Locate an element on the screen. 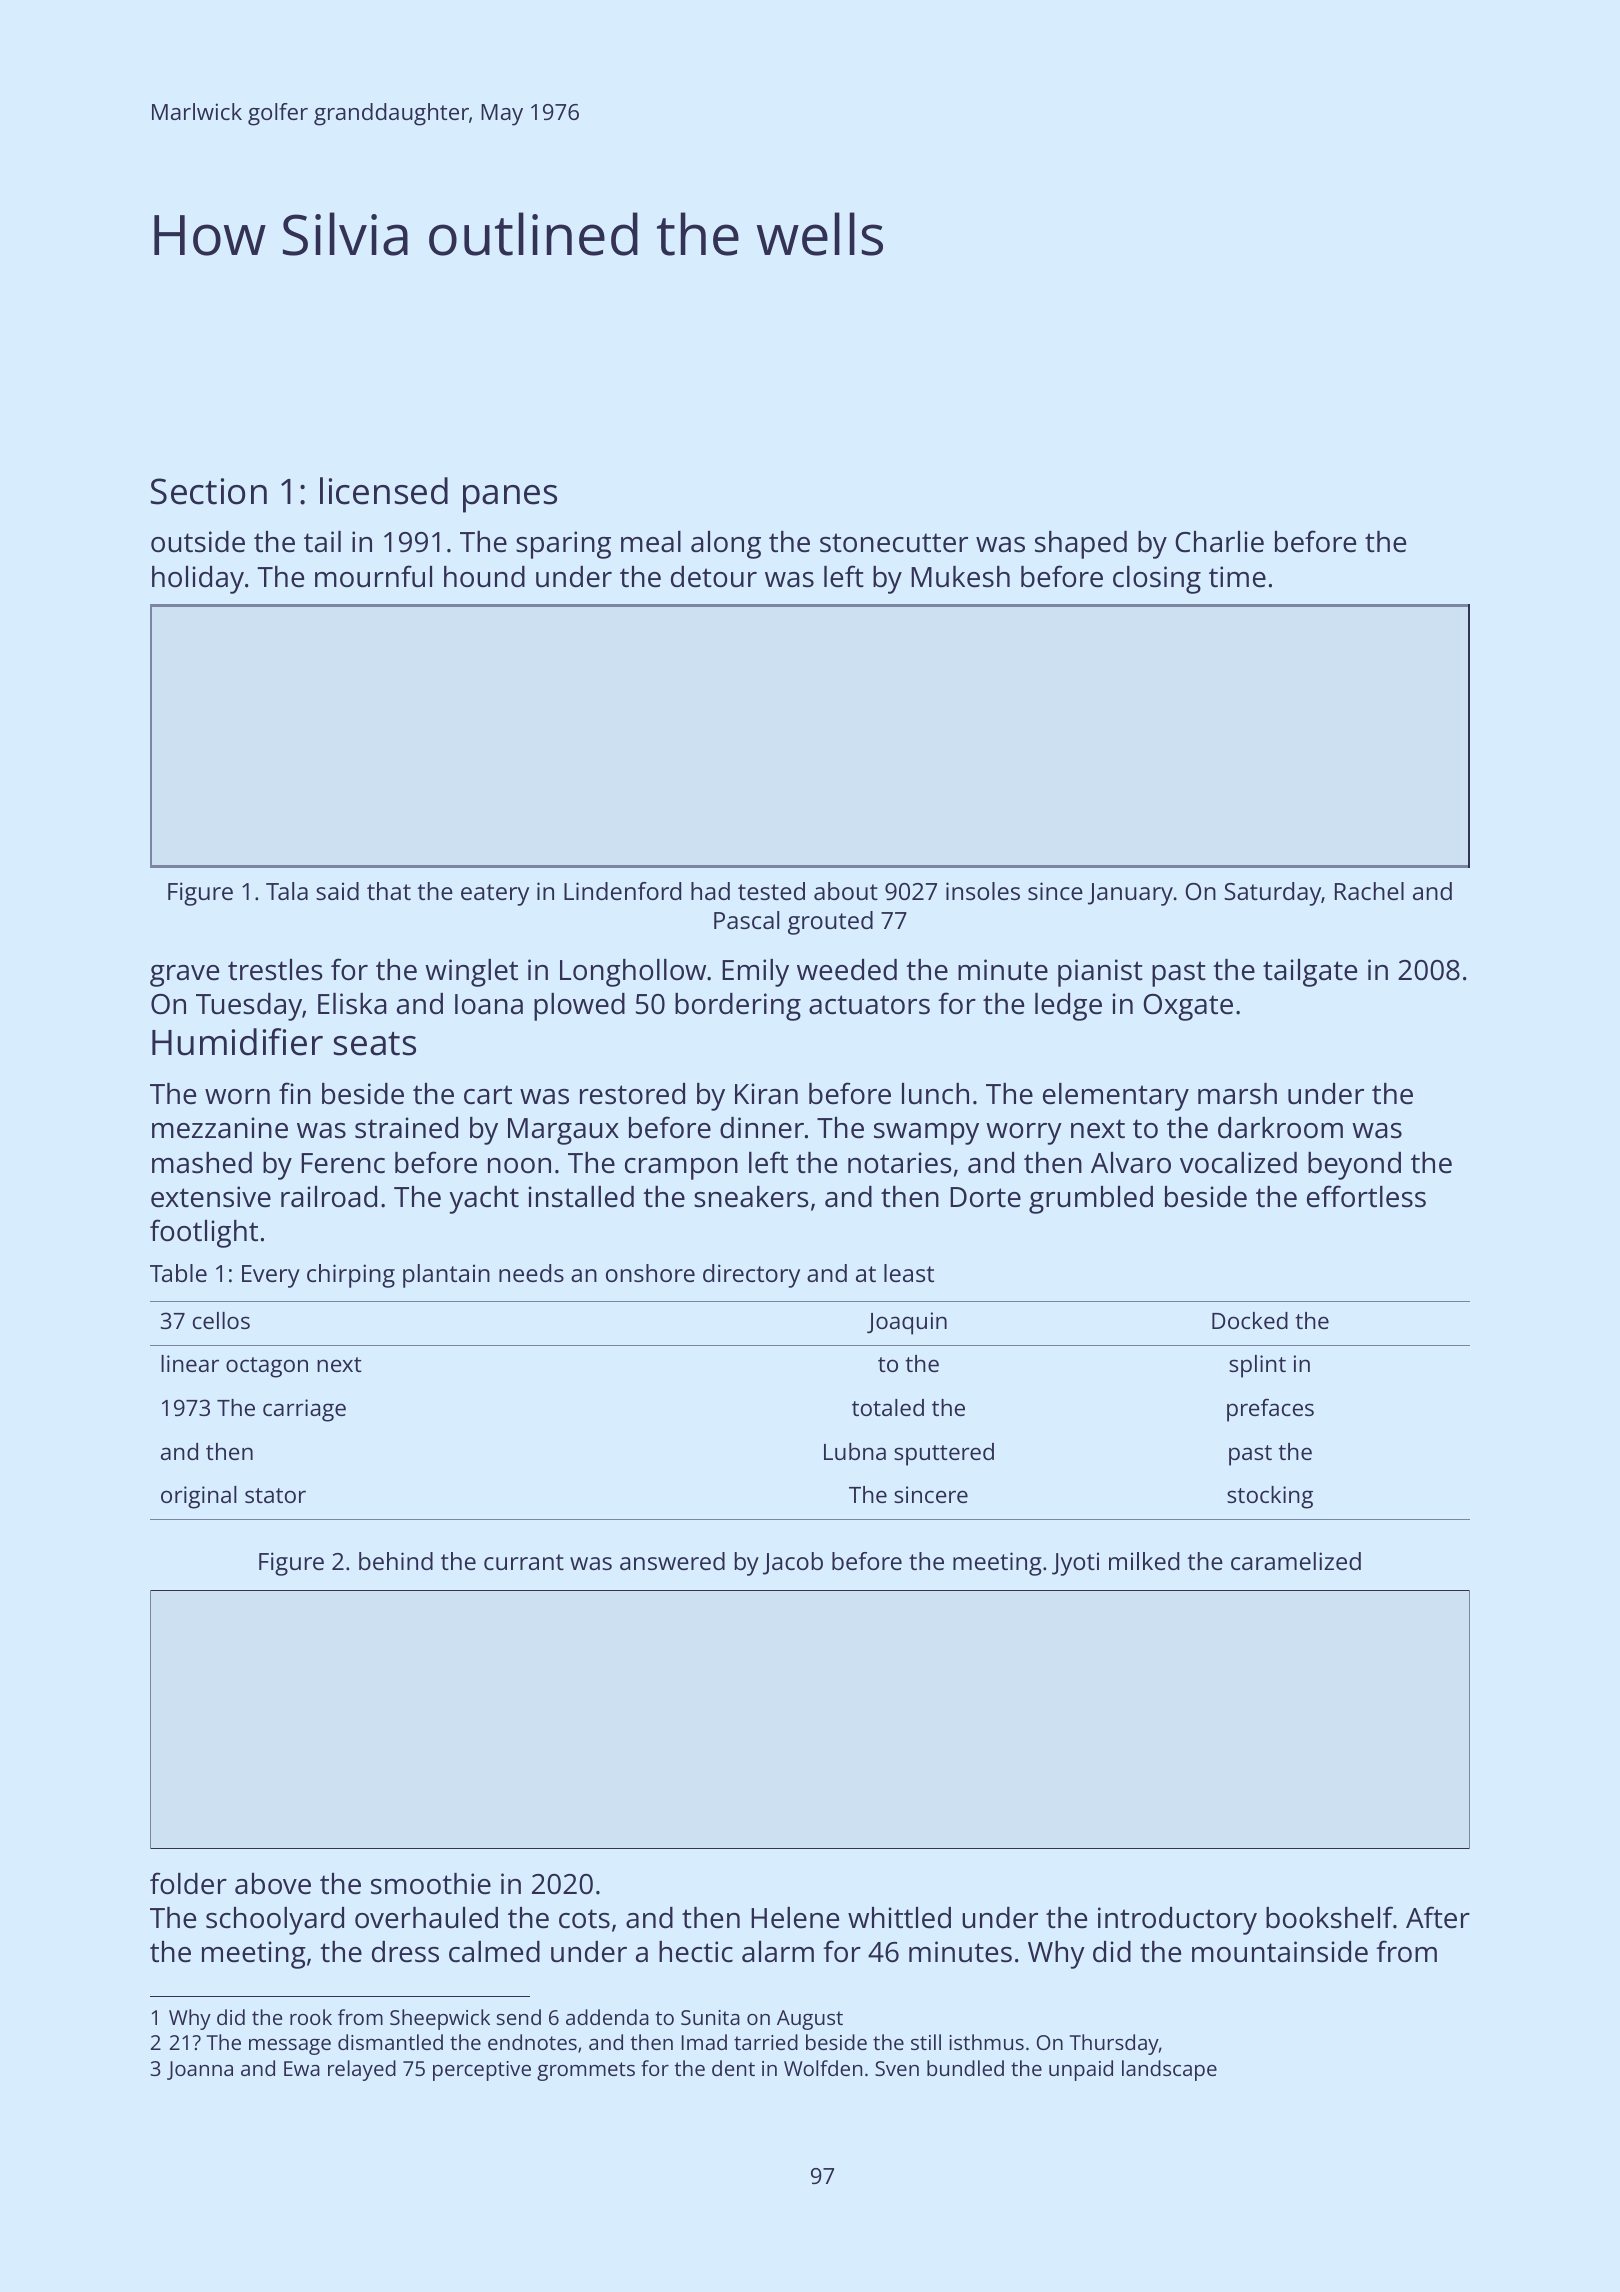 Image resolution: width=1620 pixels, height=2292 pixels. mournful is located at coordinates (373, 576).
